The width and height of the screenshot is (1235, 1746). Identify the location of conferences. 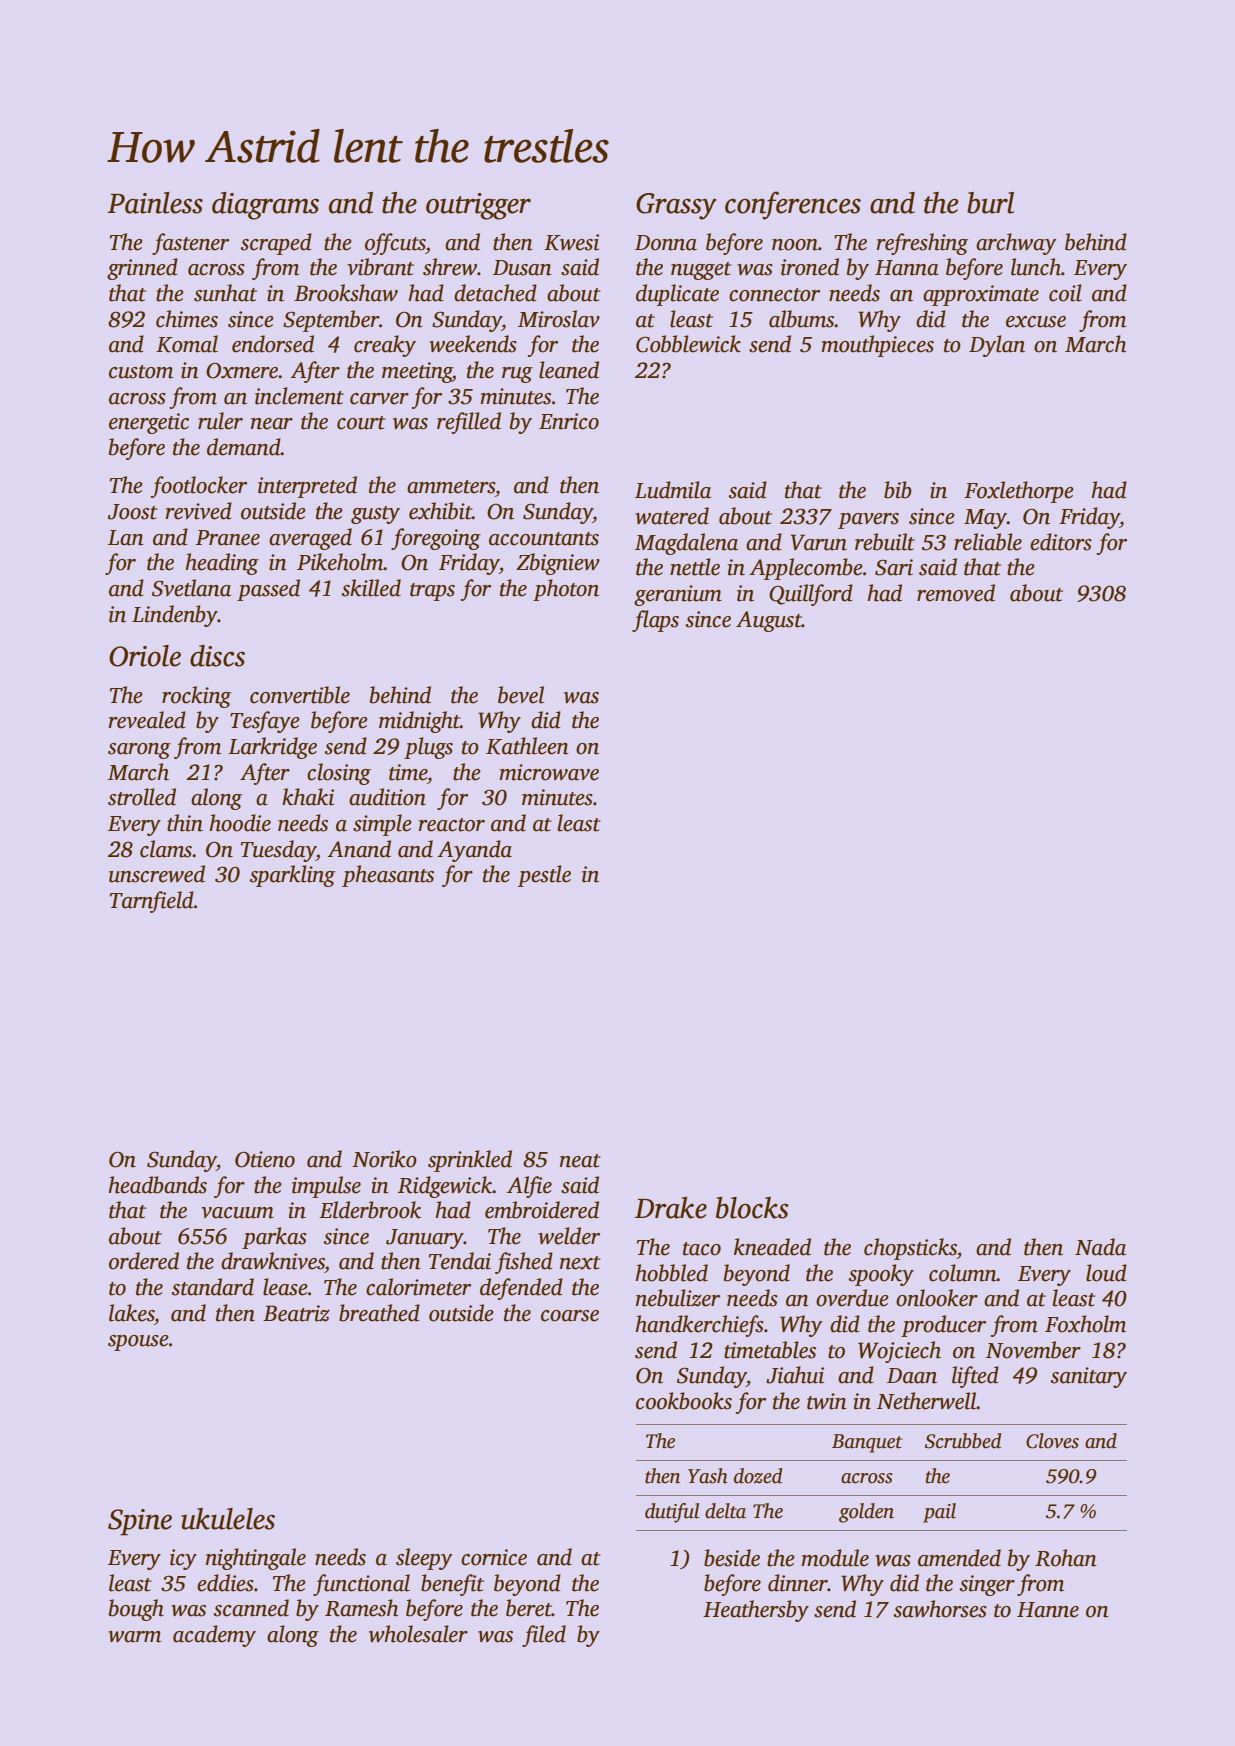
(793, 205).
